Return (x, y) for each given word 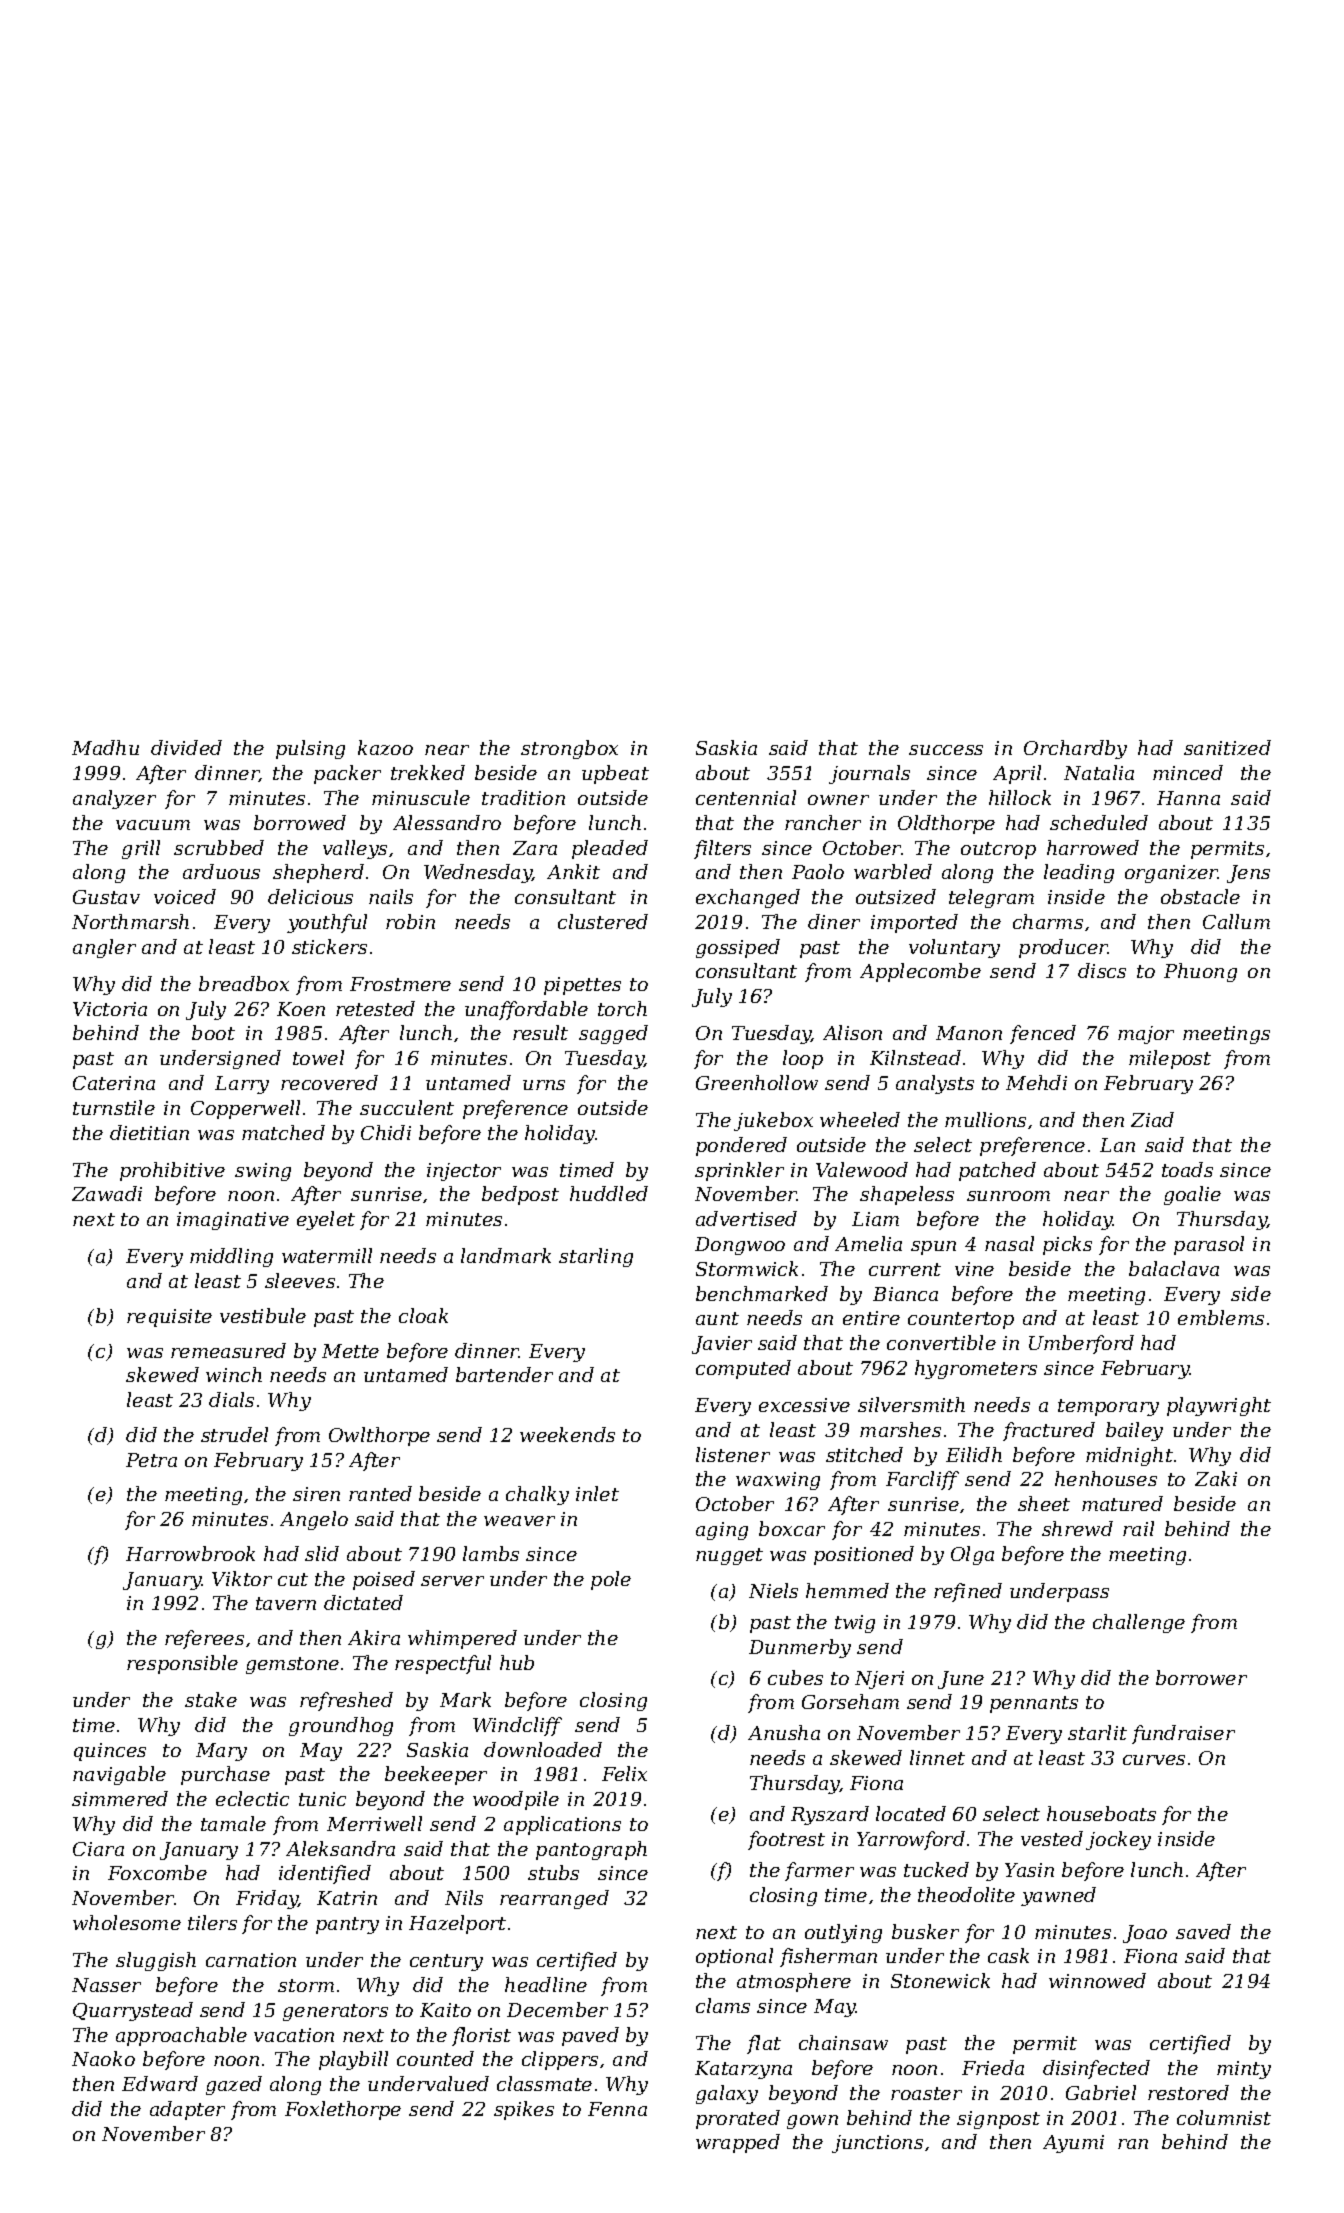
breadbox (244, 983)
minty (1244, 2070)
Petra (151, 1460)
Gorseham (850, 1701)
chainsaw (843, 2042)
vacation (294, 2035)
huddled (609, 1193)
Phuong (1200, 972)
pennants (1034, 1704)
